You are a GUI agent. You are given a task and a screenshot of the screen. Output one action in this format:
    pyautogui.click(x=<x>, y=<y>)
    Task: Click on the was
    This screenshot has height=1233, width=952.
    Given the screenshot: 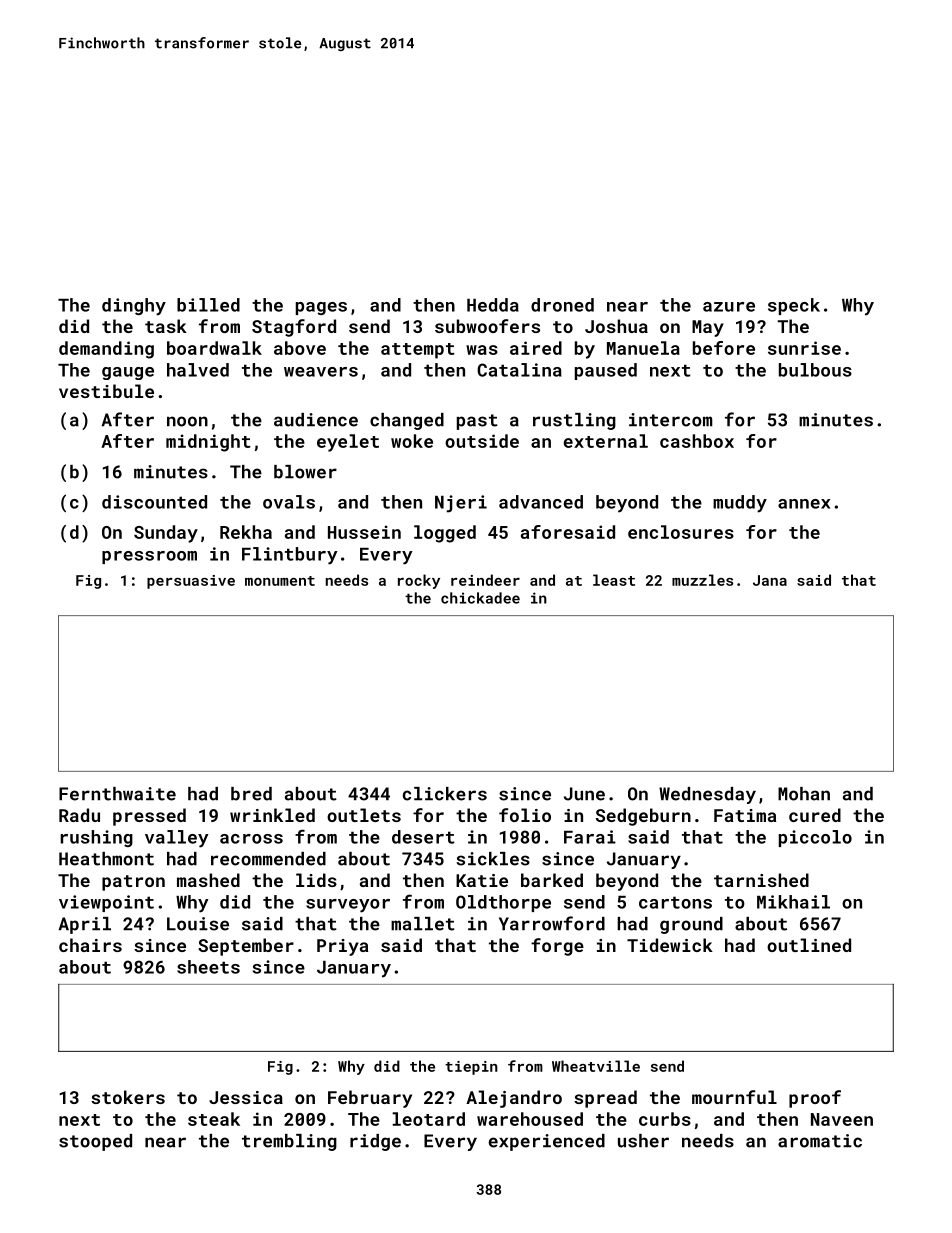 What is the action you would take?
    pyautogui.click(x=482, y=350)
